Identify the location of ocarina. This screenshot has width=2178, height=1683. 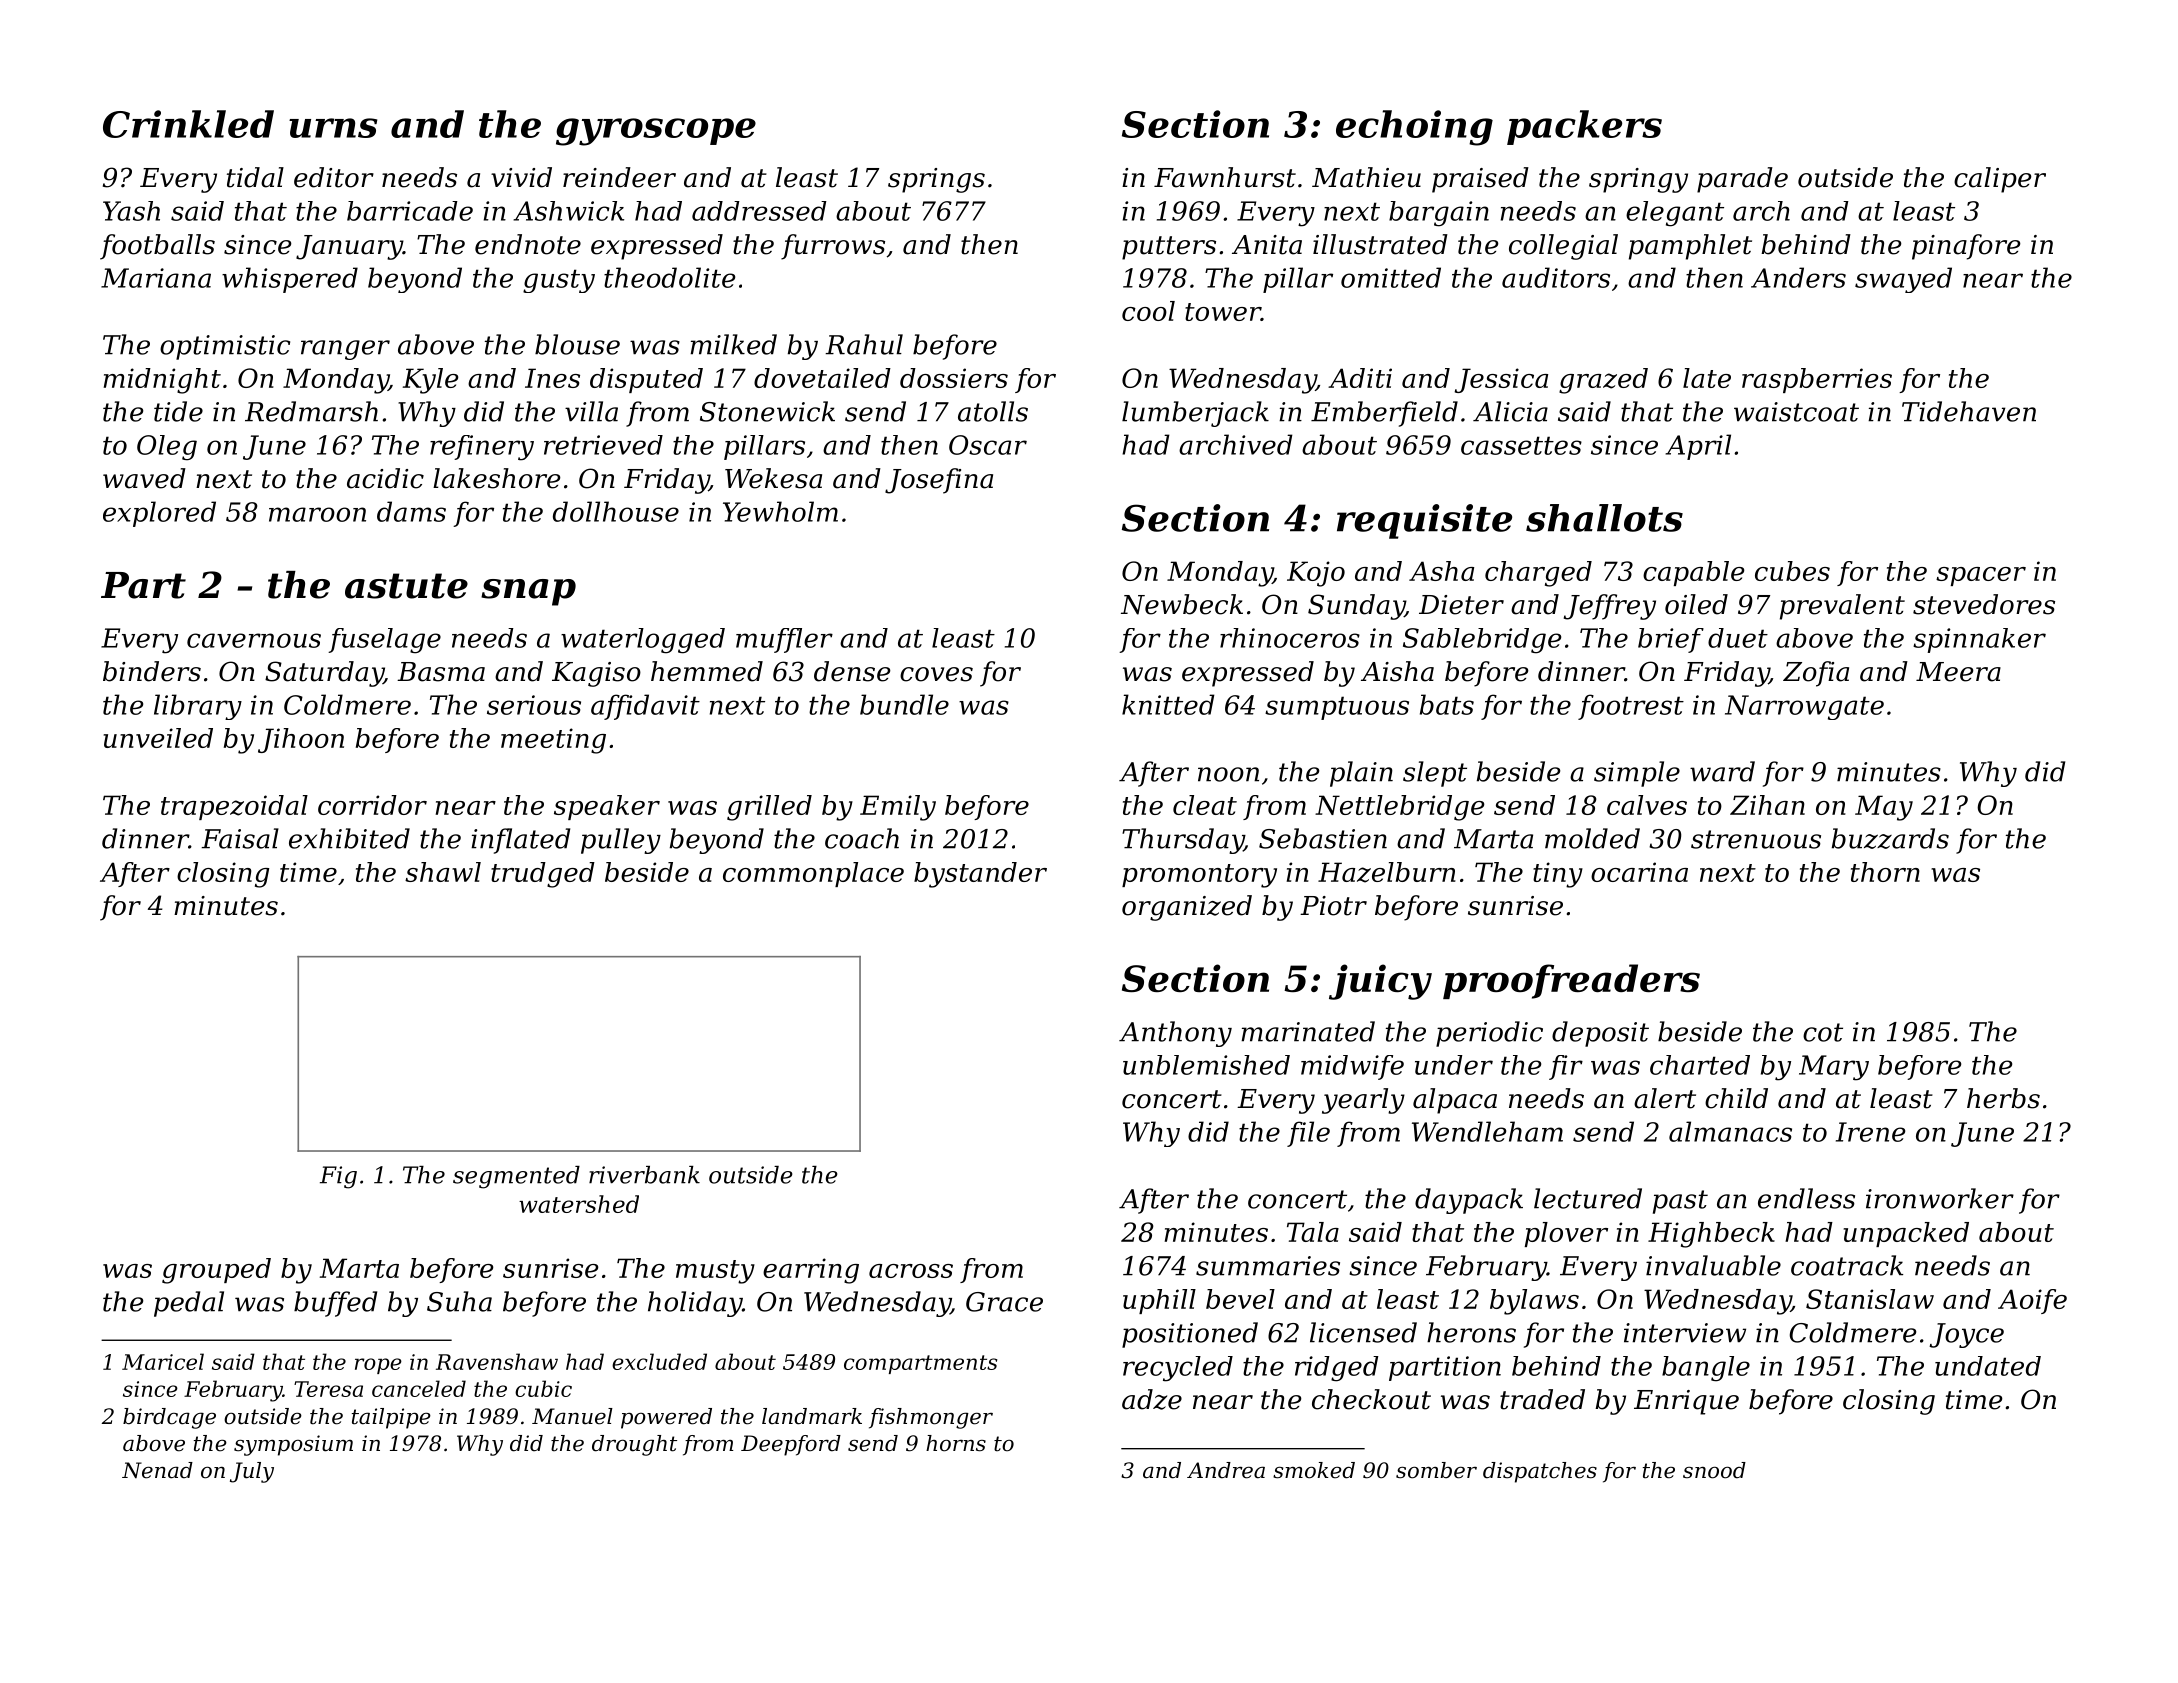
(1639, 872).
